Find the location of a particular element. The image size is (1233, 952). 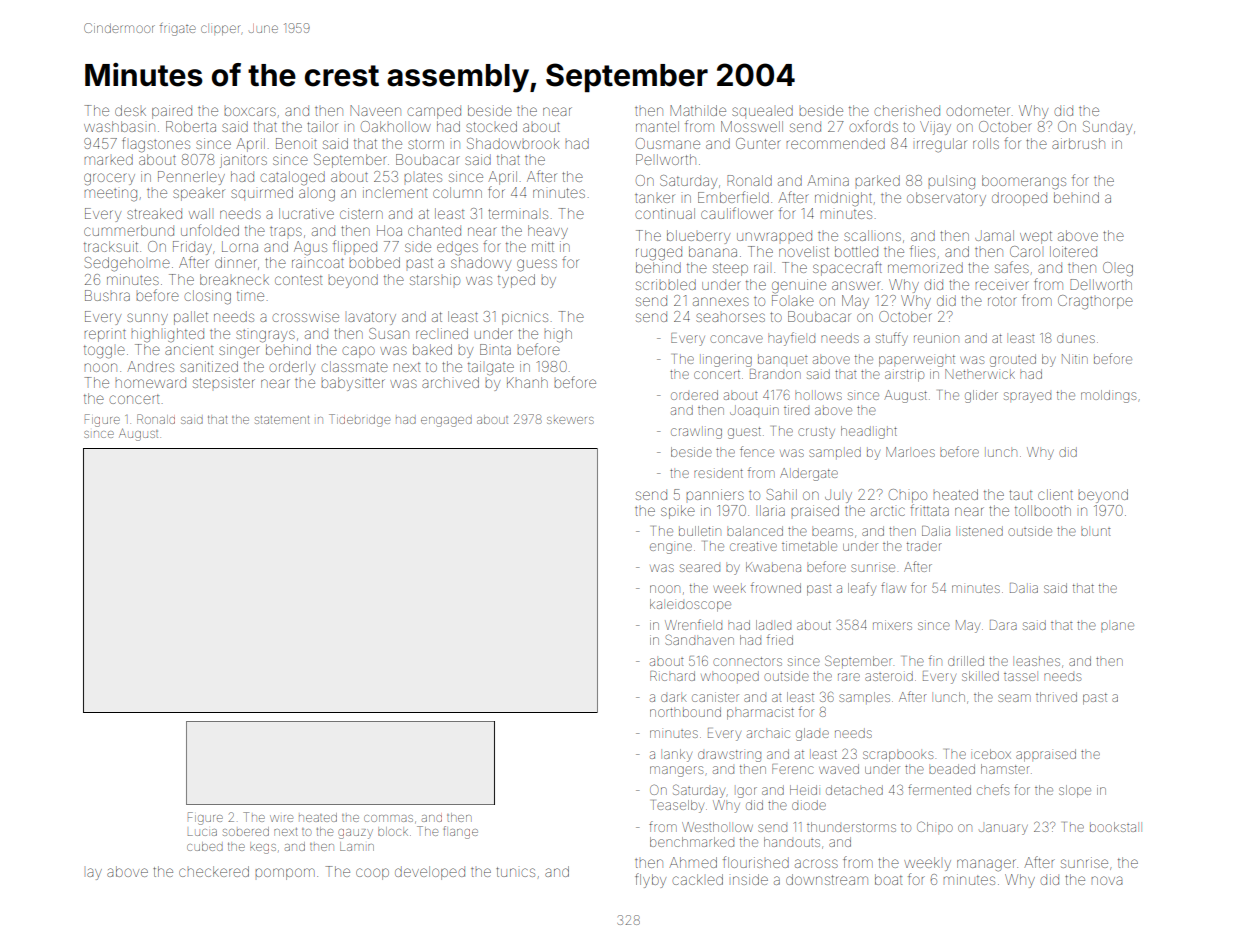

seared is located at coordinates (700, 568).
